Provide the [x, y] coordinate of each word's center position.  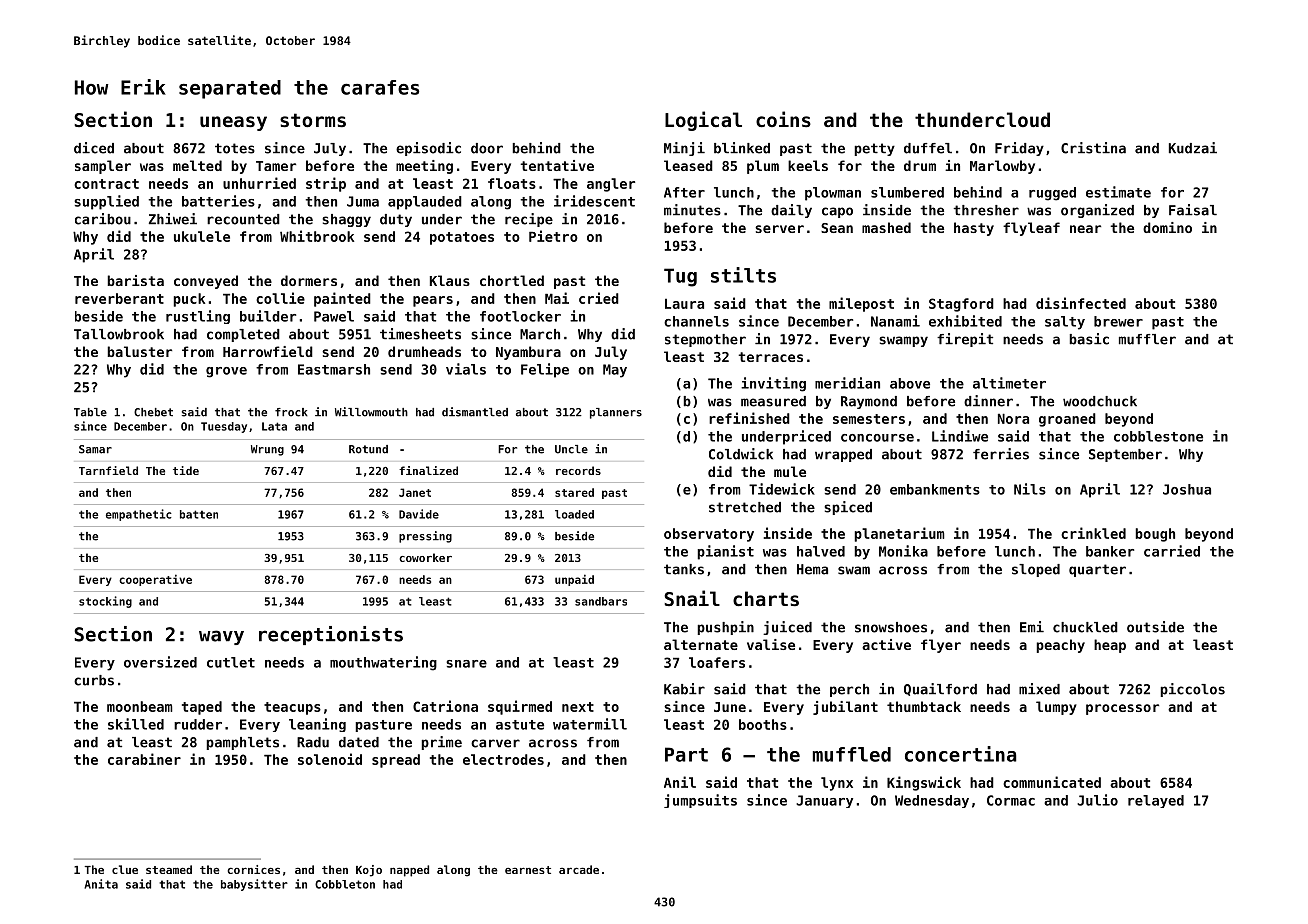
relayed [1156, 801]
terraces [770, 357]
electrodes [503, 759]
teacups [292, 708]
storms [313, 120]
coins [783, 119]
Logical [703, 121]
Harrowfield [268, 351]
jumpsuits [700, 801]
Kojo [369, 871]
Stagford [961, 305]
